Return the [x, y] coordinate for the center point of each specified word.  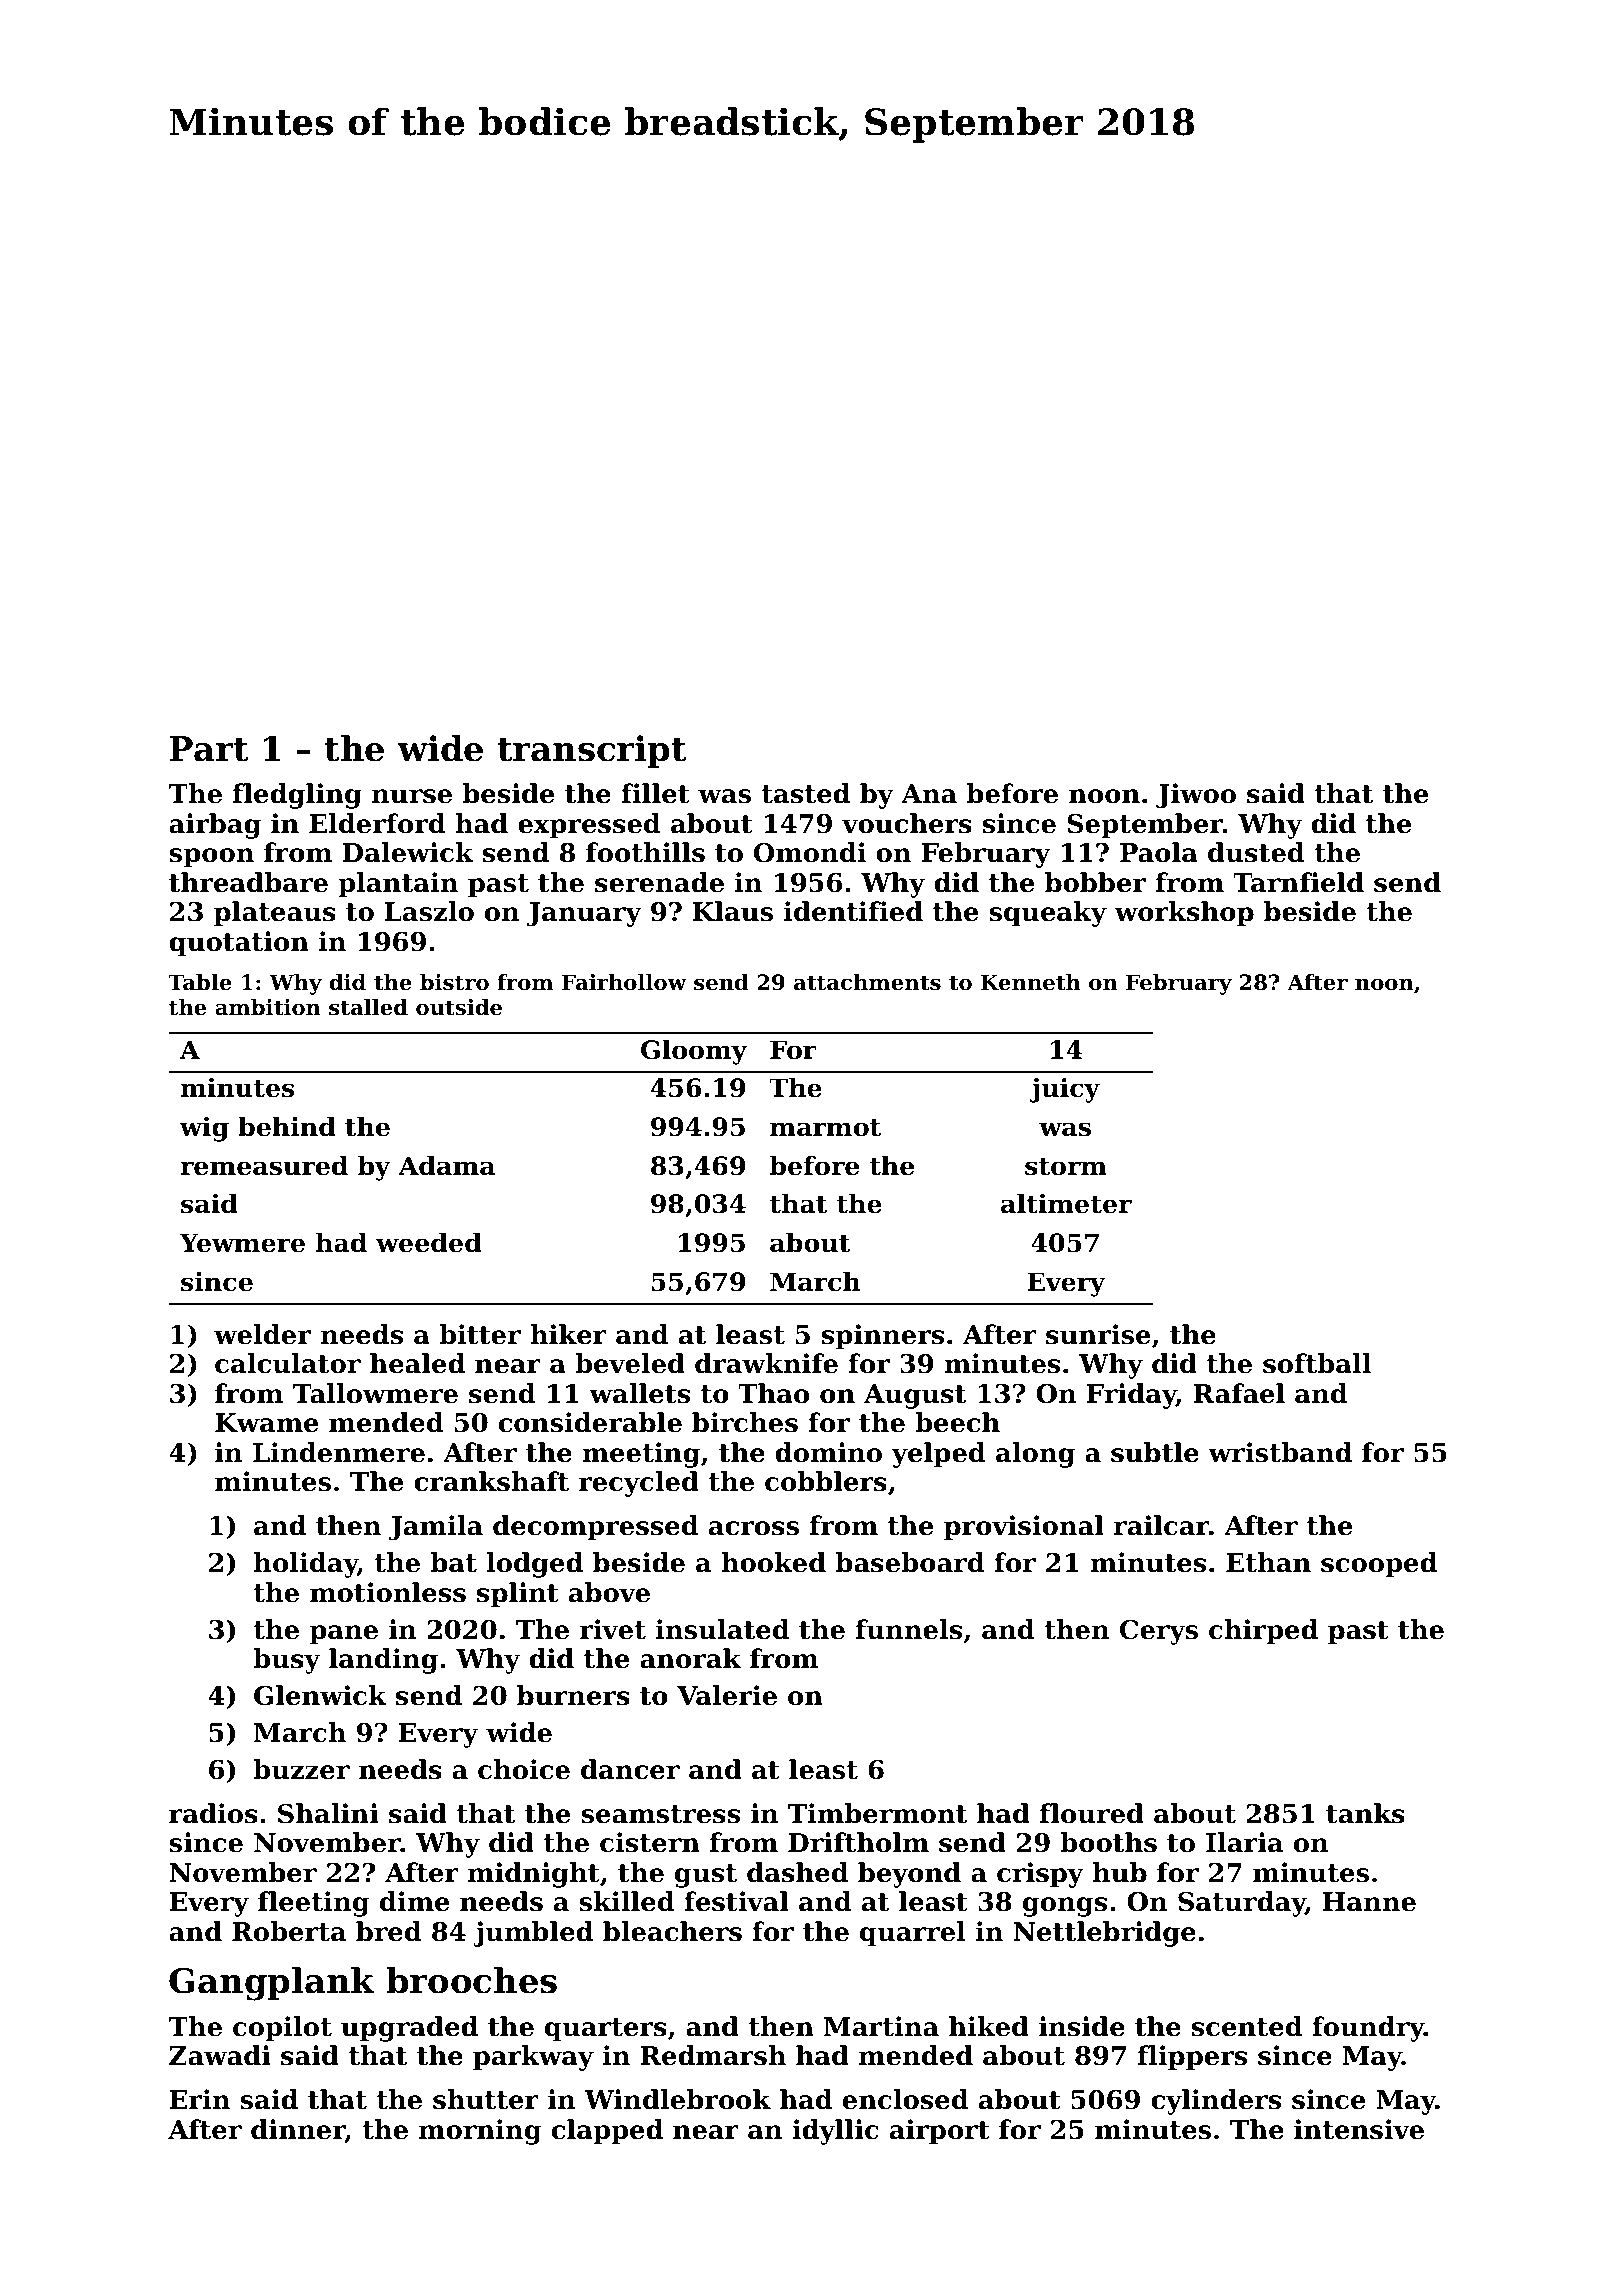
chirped [1263, 1632]
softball [1317, 1363]
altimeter [1066, 1203]
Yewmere [242, 1243]
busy [286, 1661]
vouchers [907, 823]
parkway [533, 2058]
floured [1092, 1813]
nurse [412, 796]
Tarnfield [1298, 882]
